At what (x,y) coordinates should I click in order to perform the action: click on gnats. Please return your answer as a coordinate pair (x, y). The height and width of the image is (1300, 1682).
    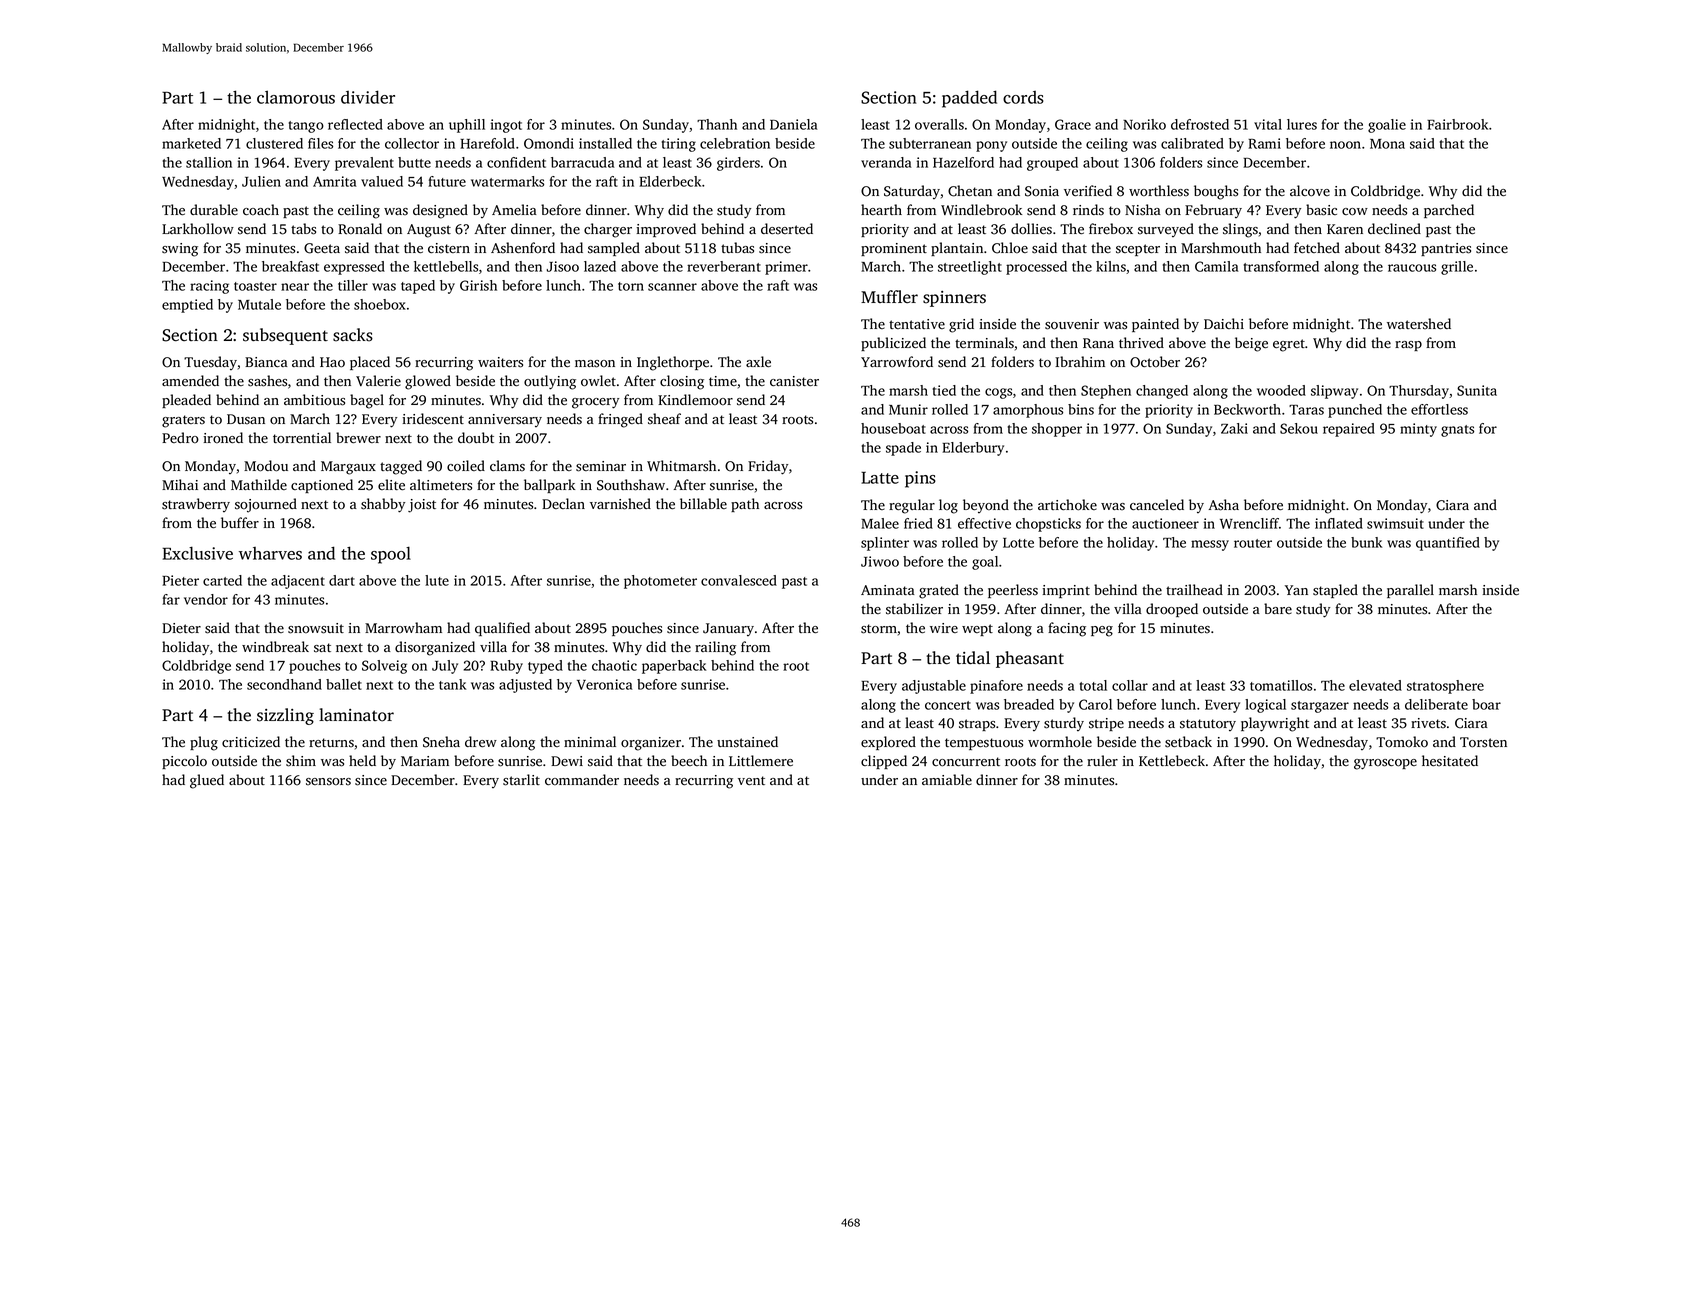
    Looking at the image, I should click on (1457, 431).
